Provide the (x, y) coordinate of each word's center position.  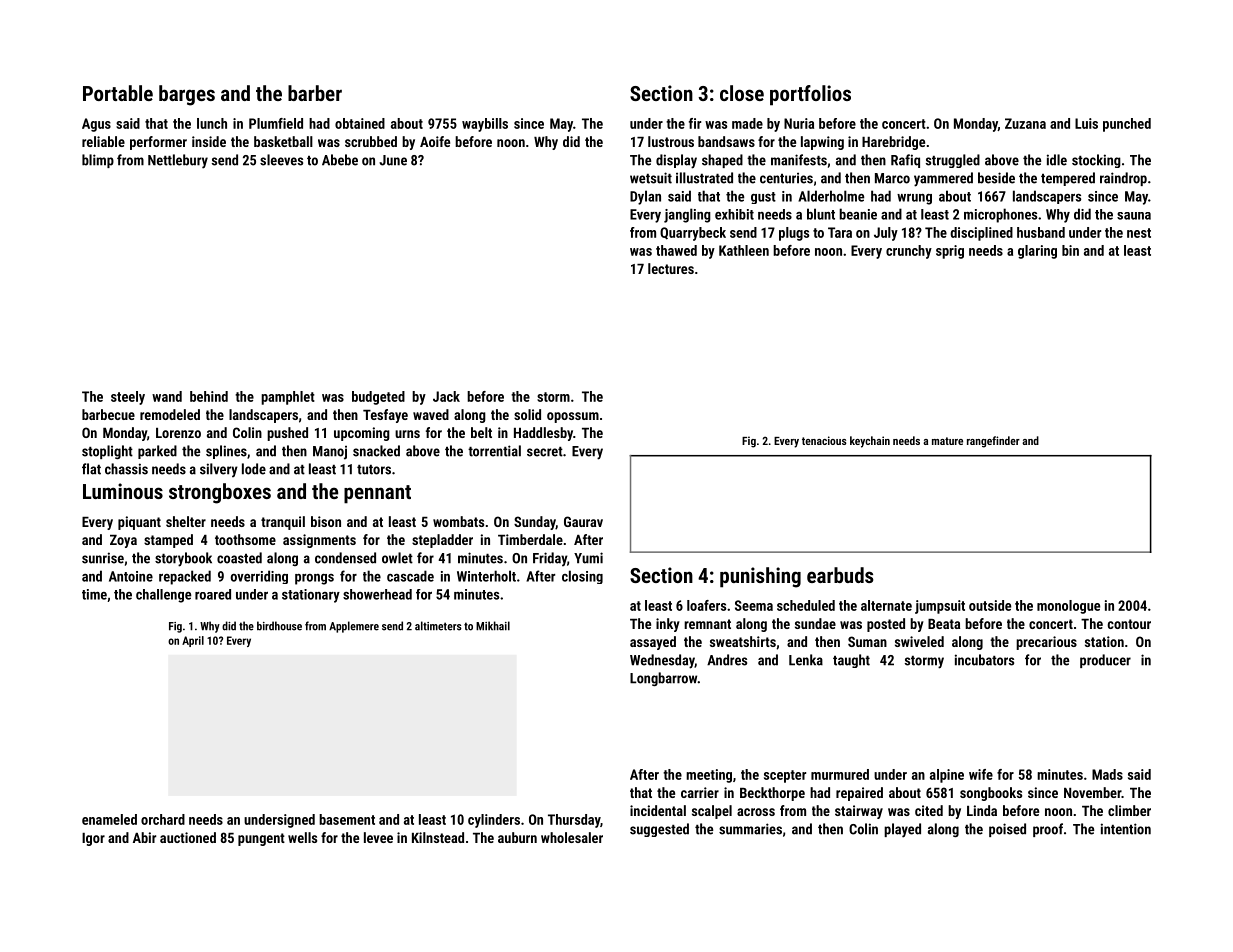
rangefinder (993, 442)
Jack (446, 396)
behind (209, 396)
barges (187, 95)
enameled (109, 819)
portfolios (810, 95)
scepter (785, 776)
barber (315, 93)
